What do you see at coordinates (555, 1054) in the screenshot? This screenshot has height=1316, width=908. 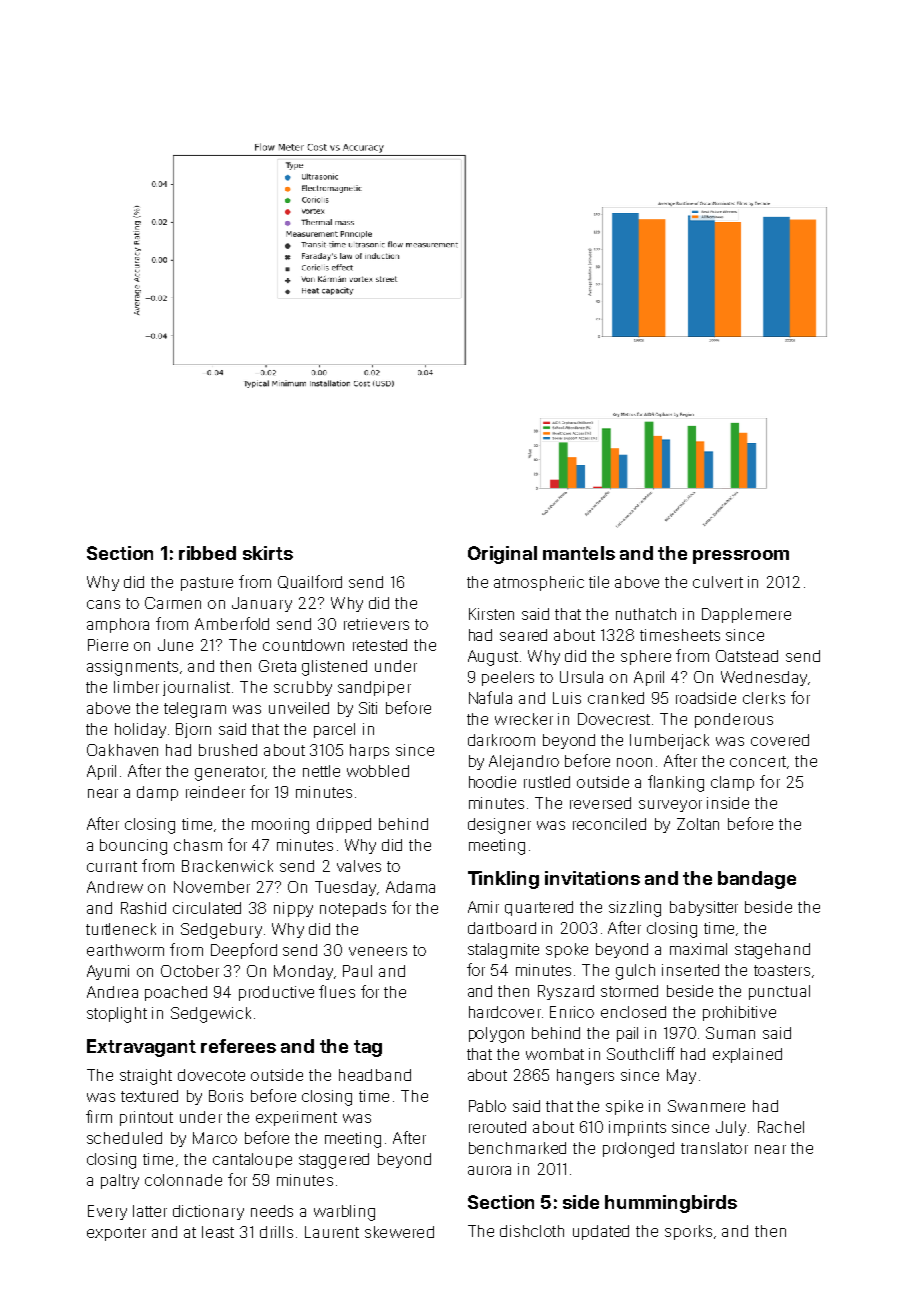 I see `wombat` at bounding box center [555, 1054].
